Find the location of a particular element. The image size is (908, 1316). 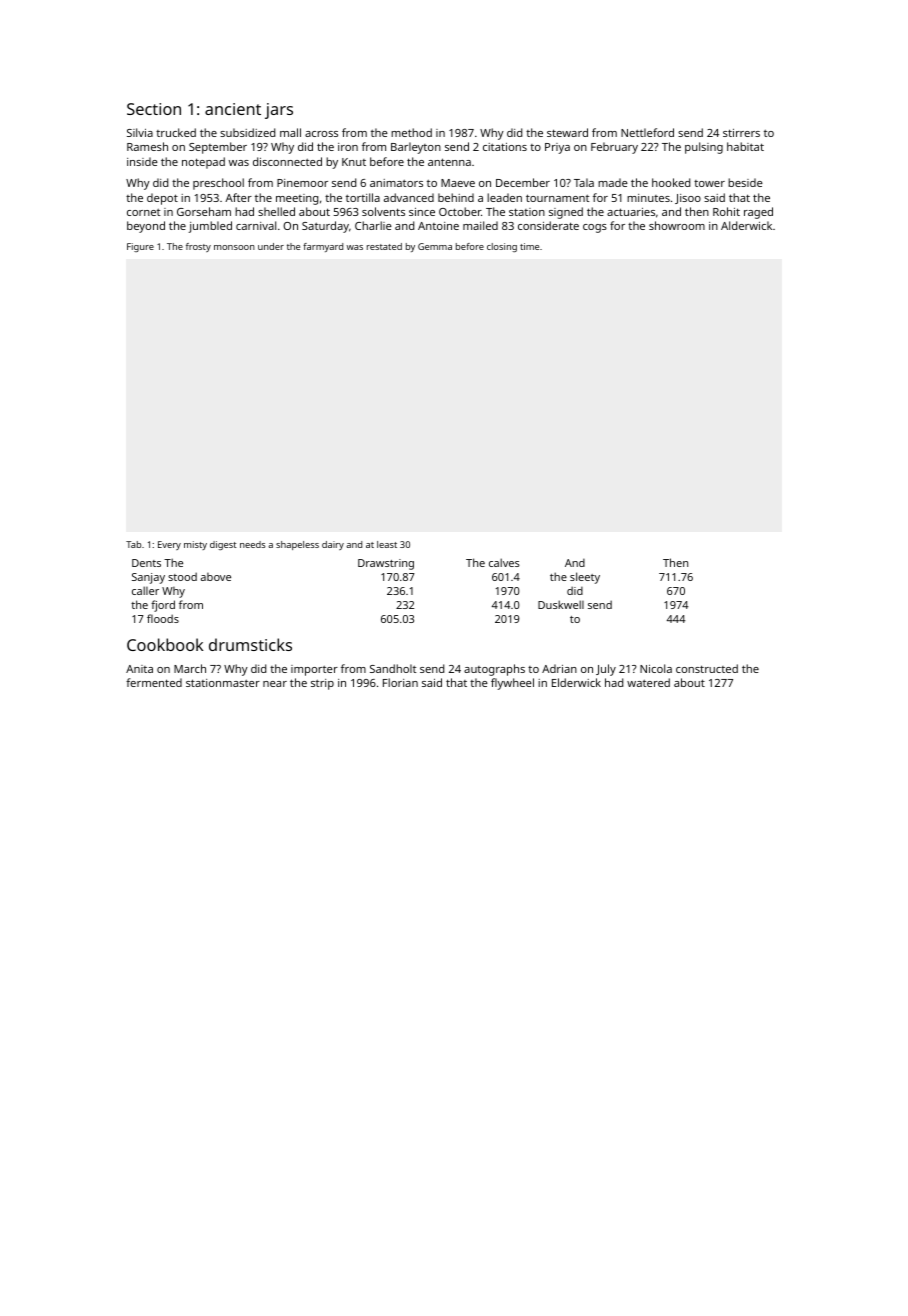

Section is located at coordinates (154, 109).
